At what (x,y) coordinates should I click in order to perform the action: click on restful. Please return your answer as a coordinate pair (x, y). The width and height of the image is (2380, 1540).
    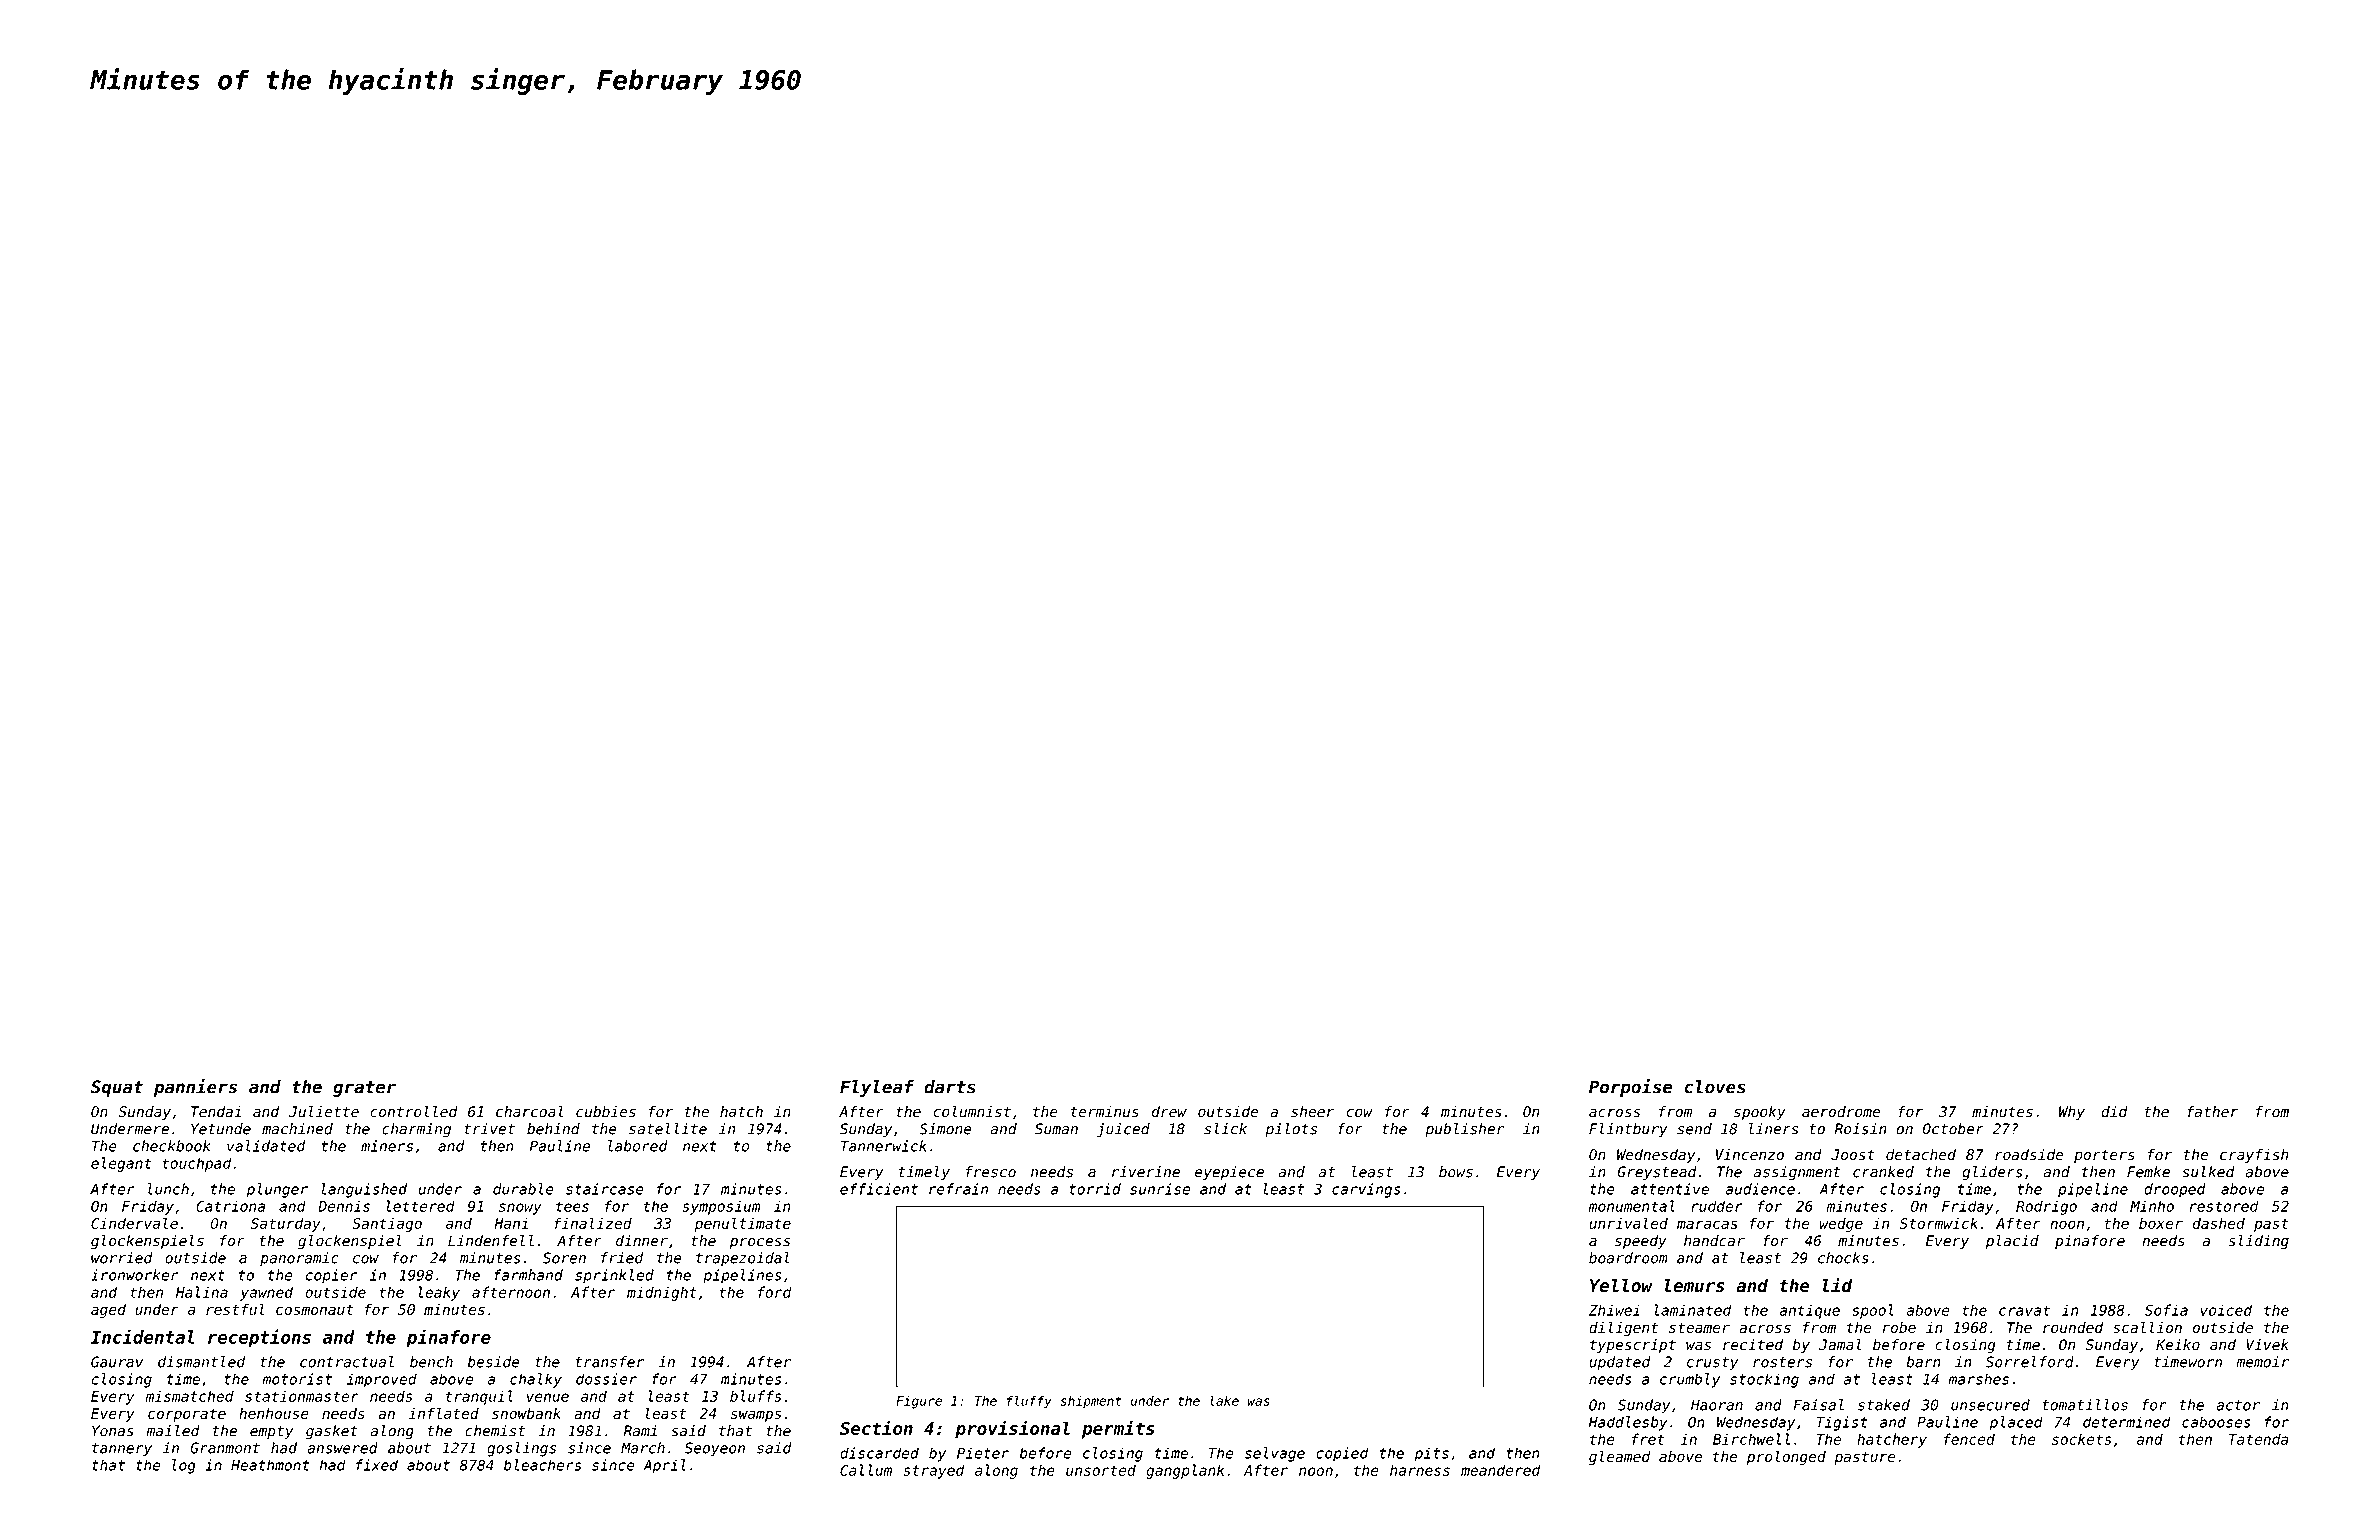
    Looking at the image, I should click on (235, 1309).
